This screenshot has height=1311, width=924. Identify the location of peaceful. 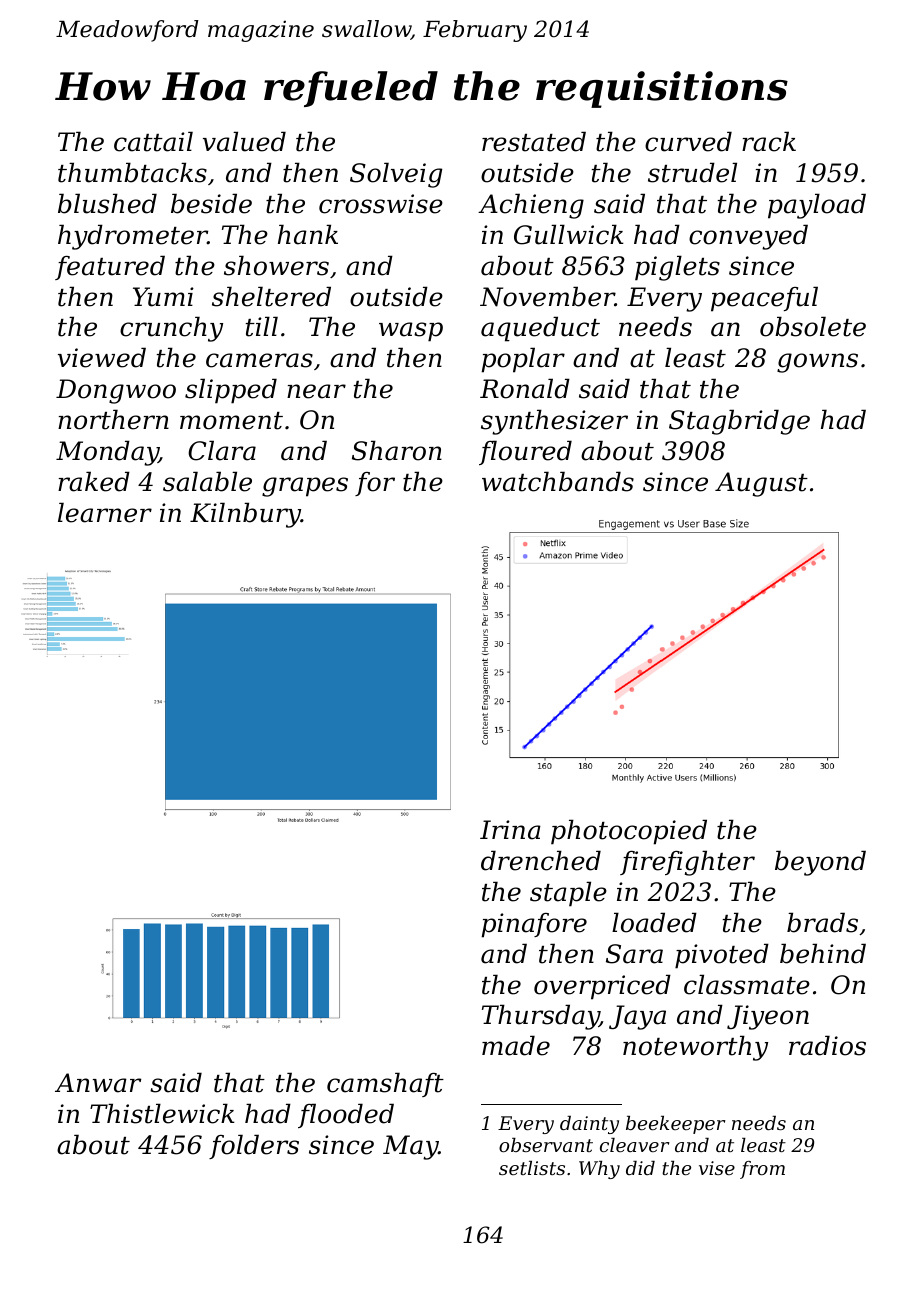
(764, 299).
